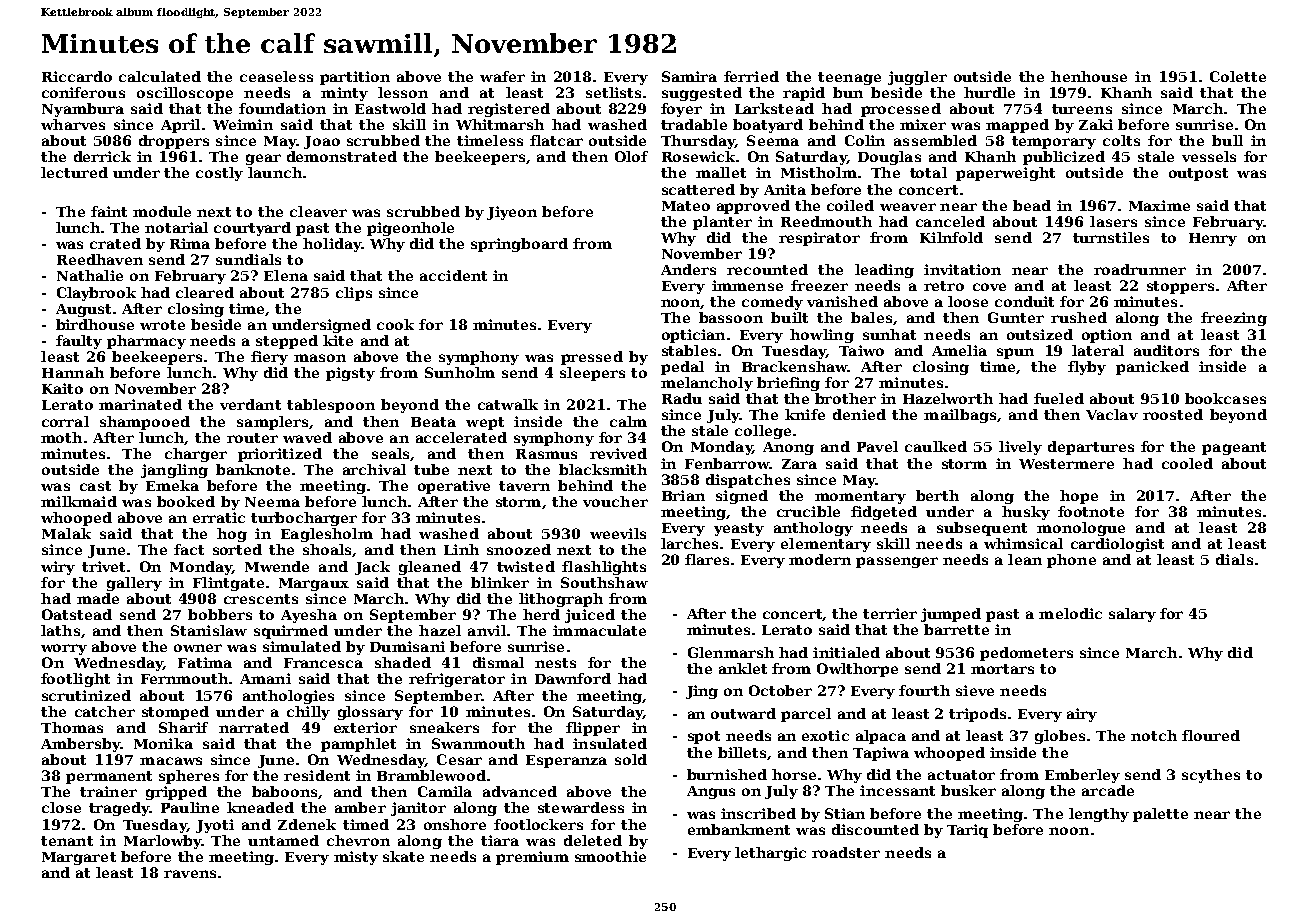  What do you see at coordinates (189, 549) in the screenshot?
I see `fact` at bounding box center [189, 549].
